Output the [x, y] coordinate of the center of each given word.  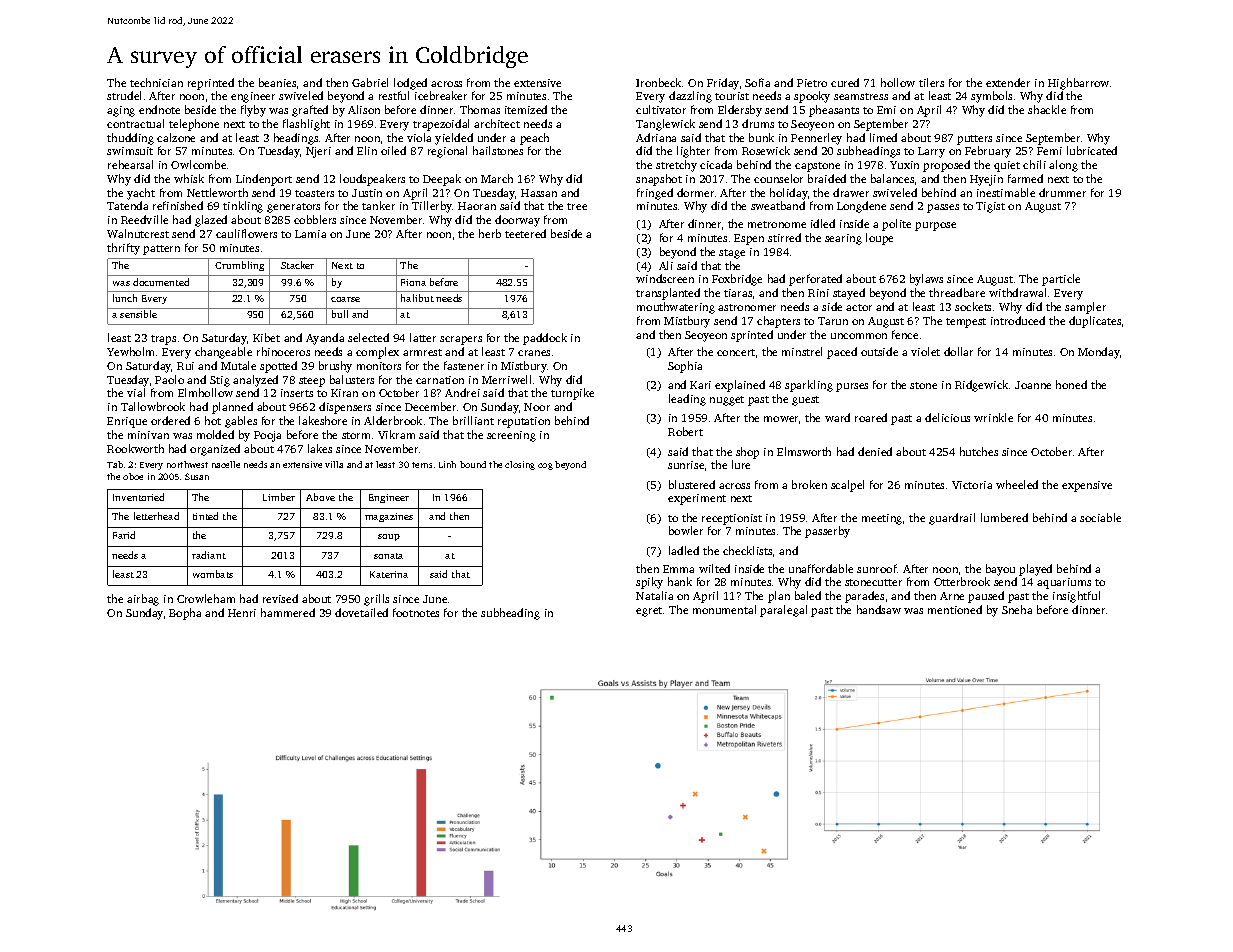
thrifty [123, 249]
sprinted [752, 336]
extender [1008, 82]
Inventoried [138, 497]
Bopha [185, 614]
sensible [138, 314]
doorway [517, 221]
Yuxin [904, 165]
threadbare [957, 292]
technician [156, 82]
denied [875, 451]
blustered [692, 484]
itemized [526, 109]
